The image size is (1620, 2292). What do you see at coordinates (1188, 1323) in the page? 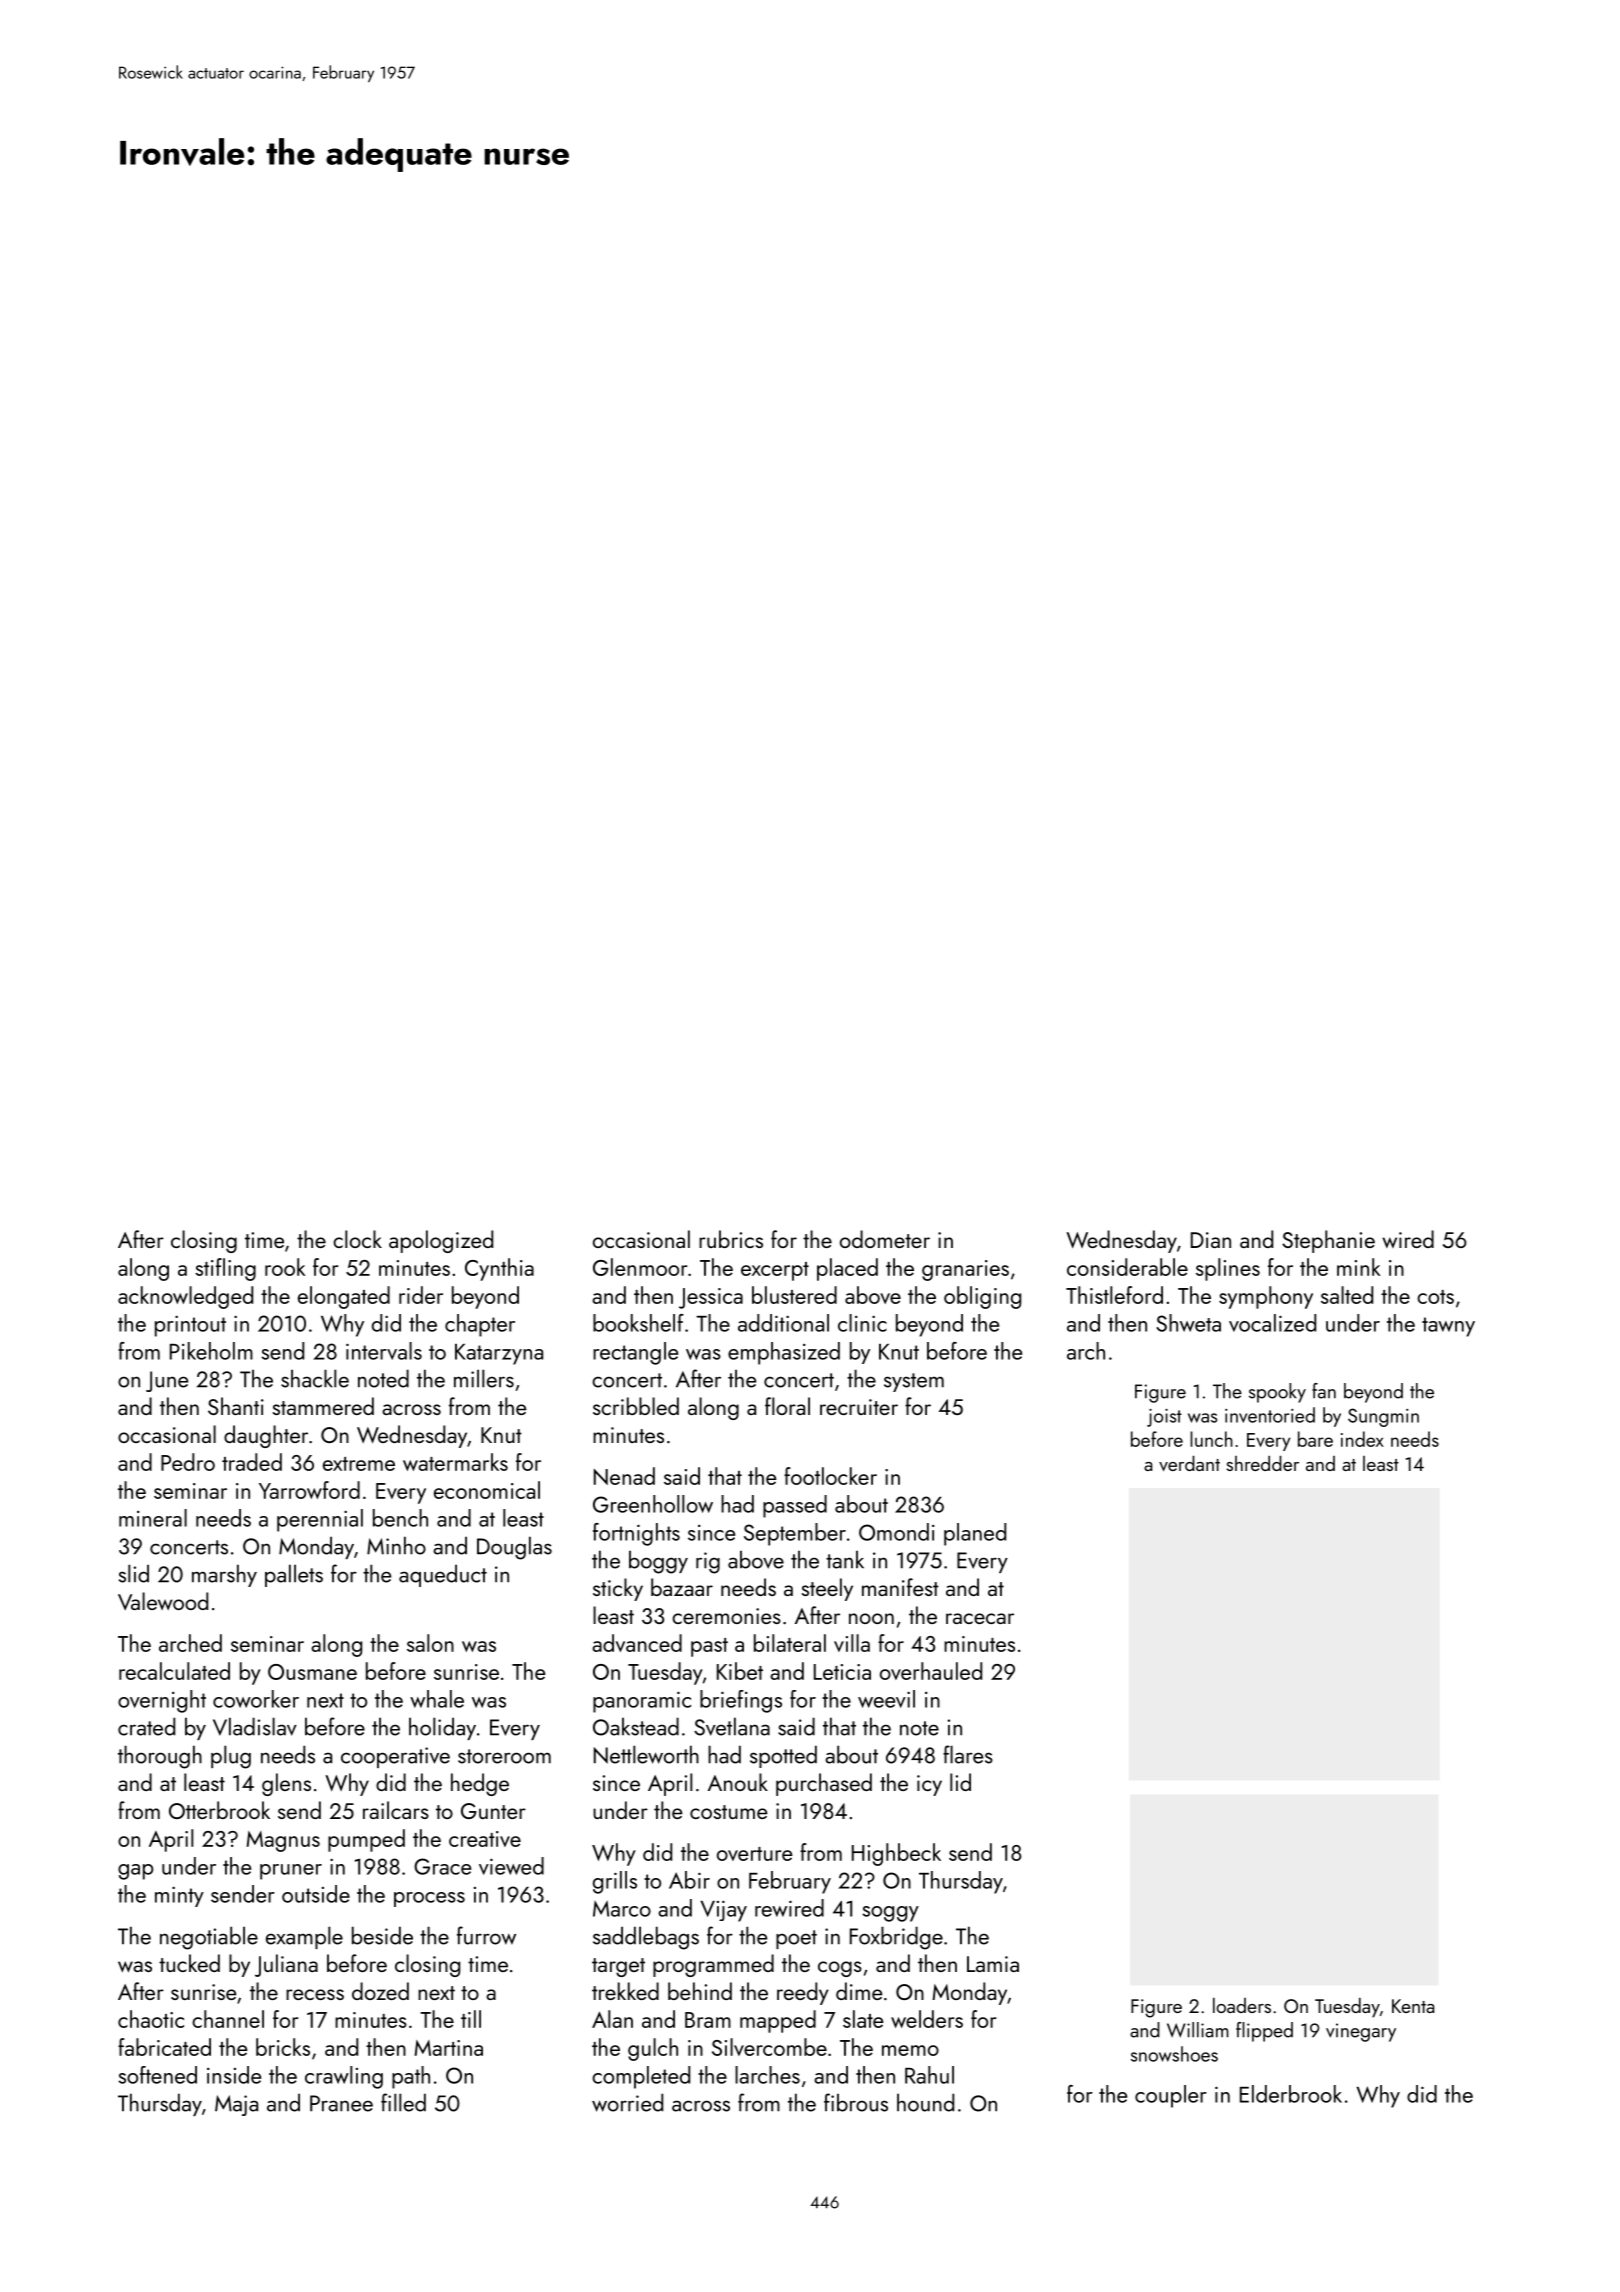
I see `Shweta` at bounding box center [1188, 1323].
